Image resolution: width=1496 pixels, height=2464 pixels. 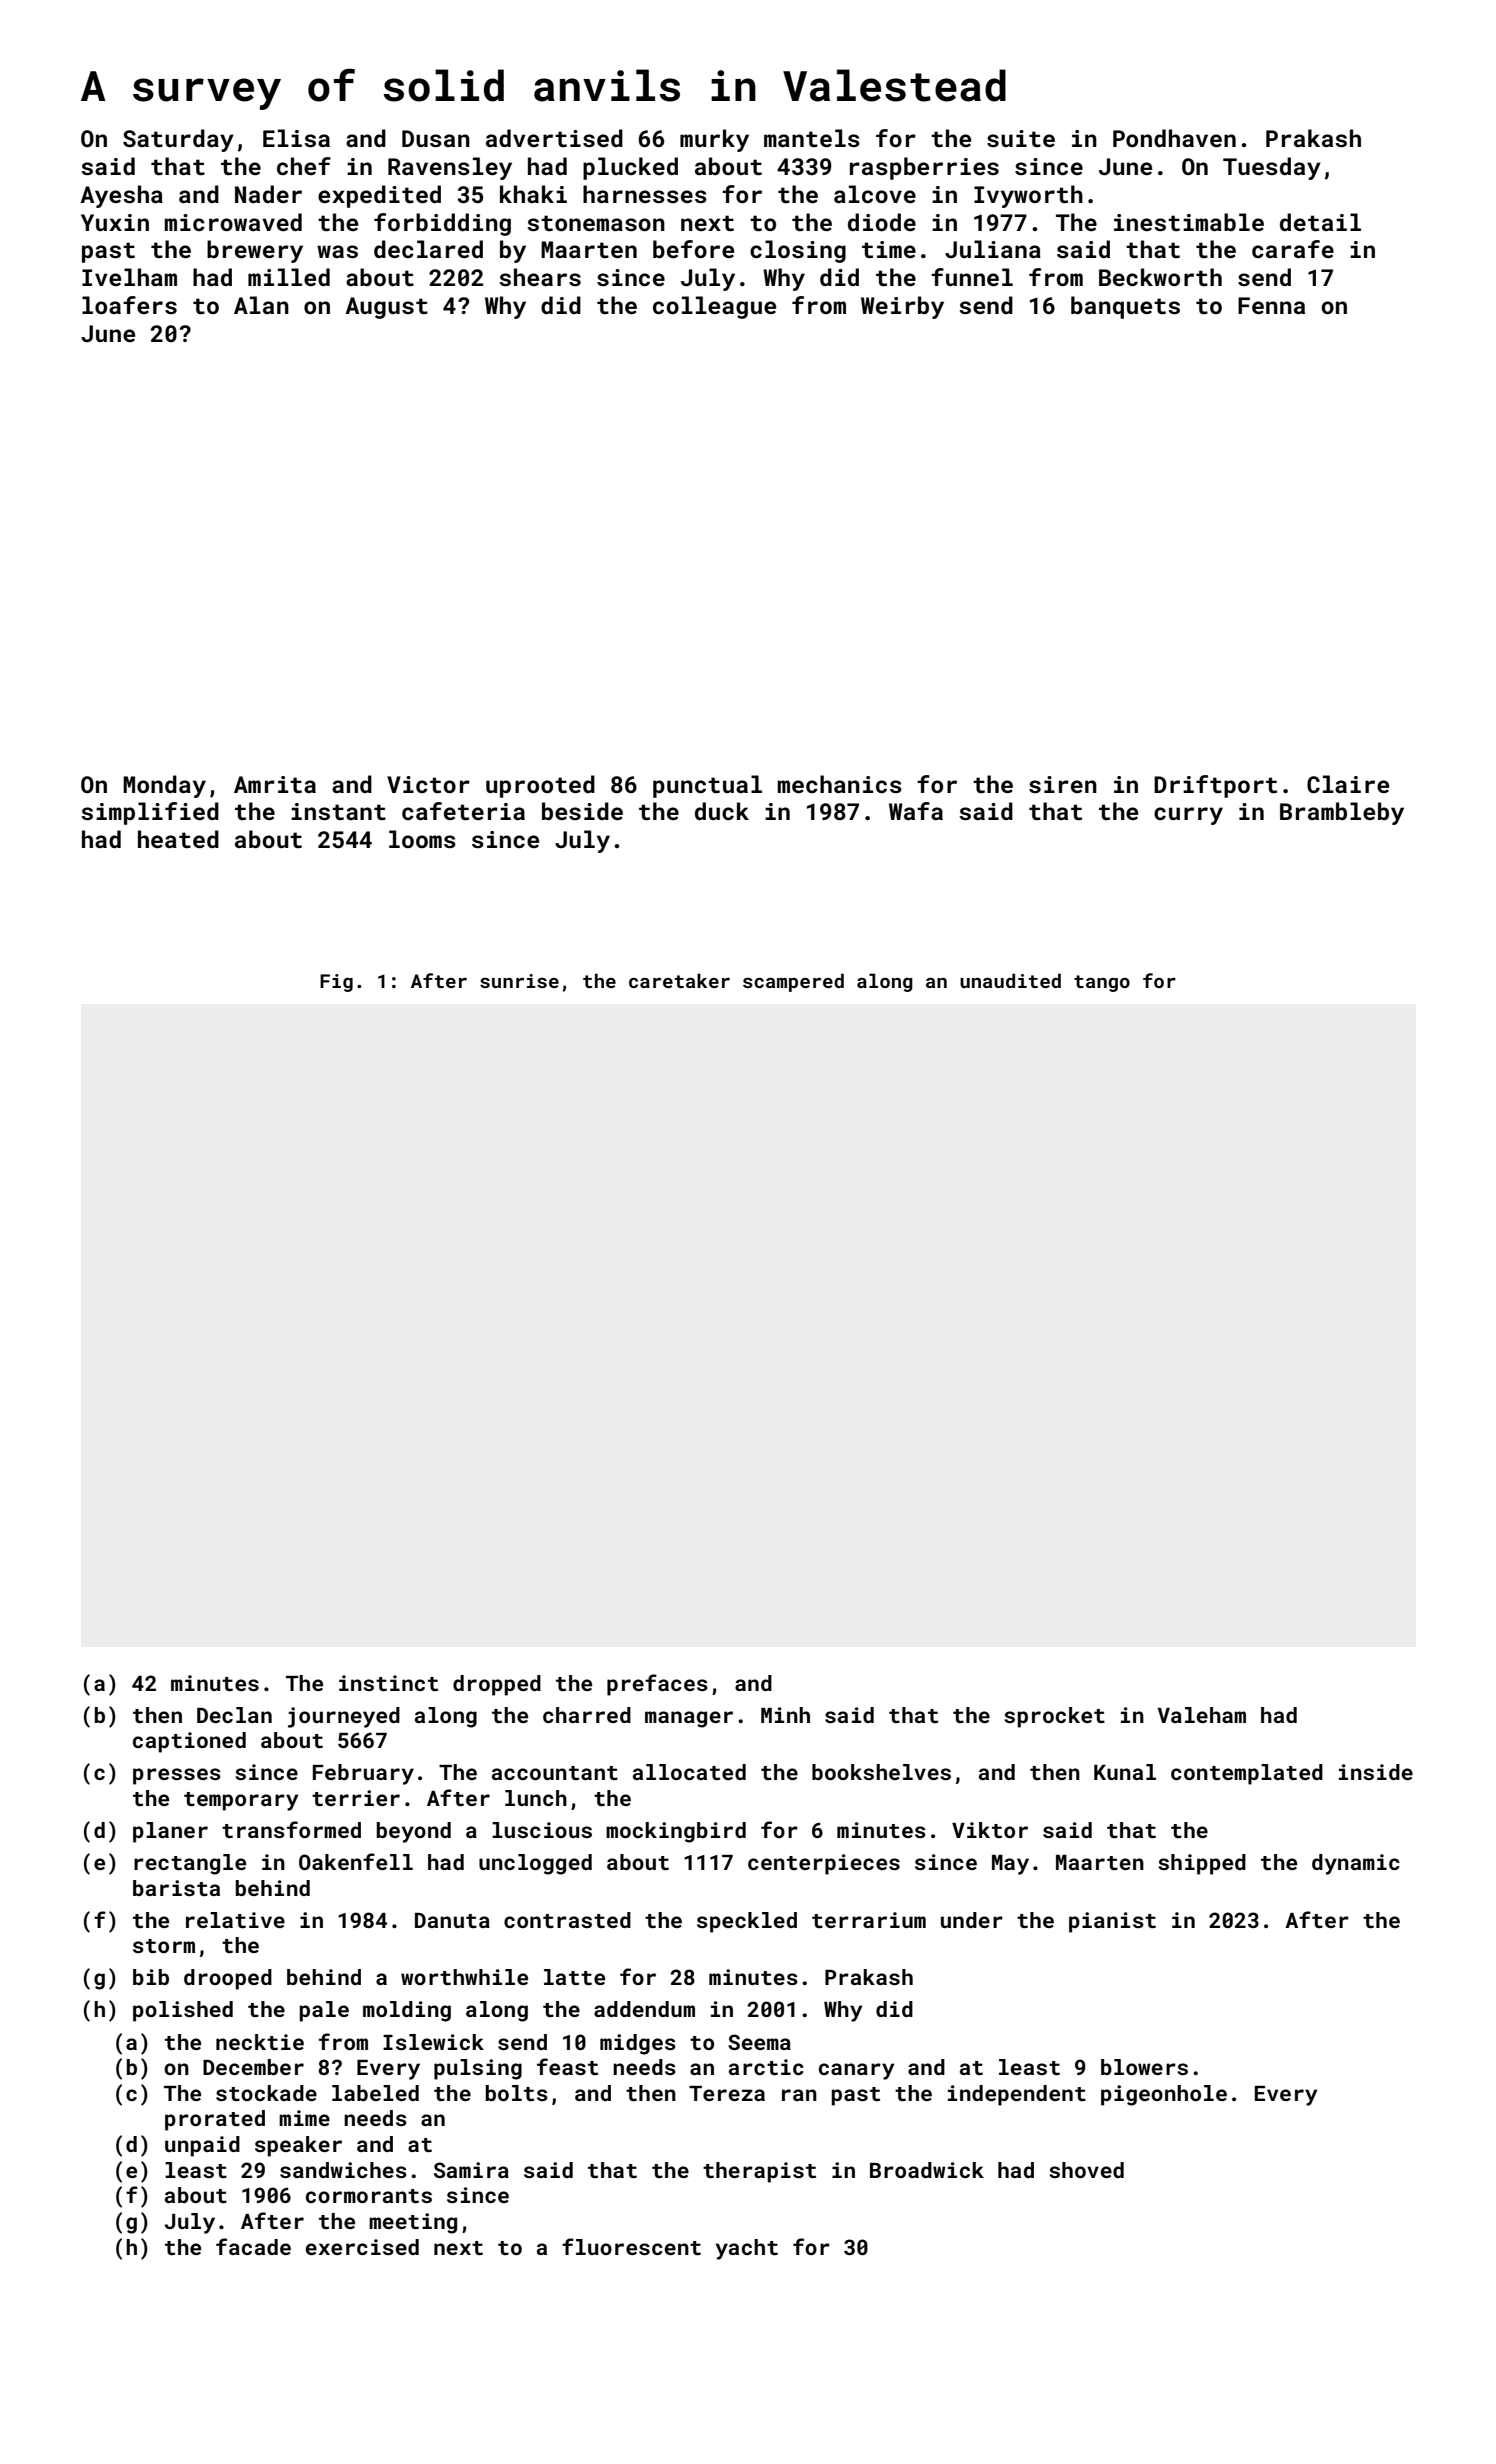 I want to click on Weirby, so click(x=902, y=307).
